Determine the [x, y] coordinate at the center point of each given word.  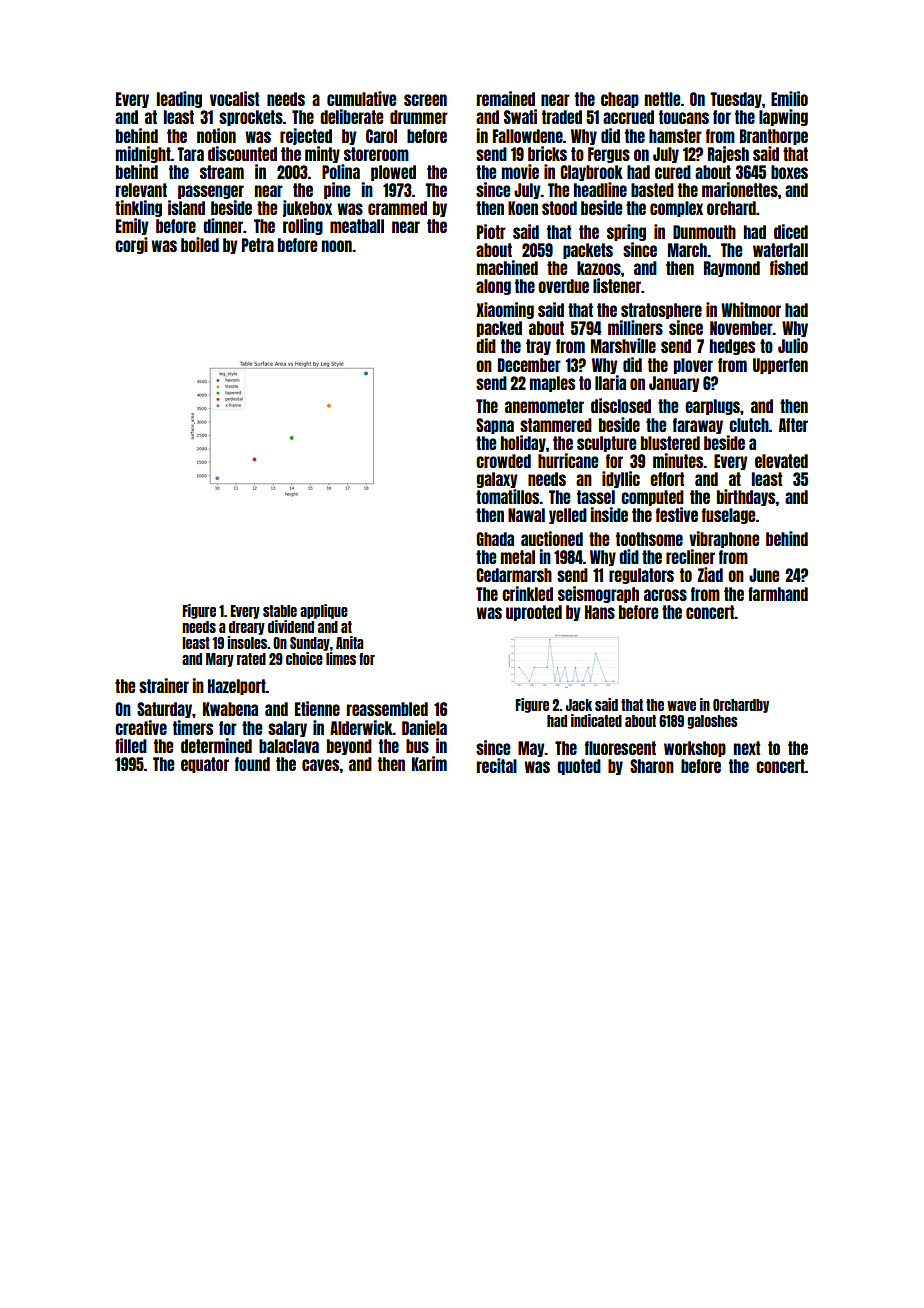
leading [179, 99]
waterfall [780, 250]
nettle [662, 99]
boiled [200, 244]
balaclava [289, 746]
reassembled [387, 709]
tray [538, 347]
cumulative [361, 98]
